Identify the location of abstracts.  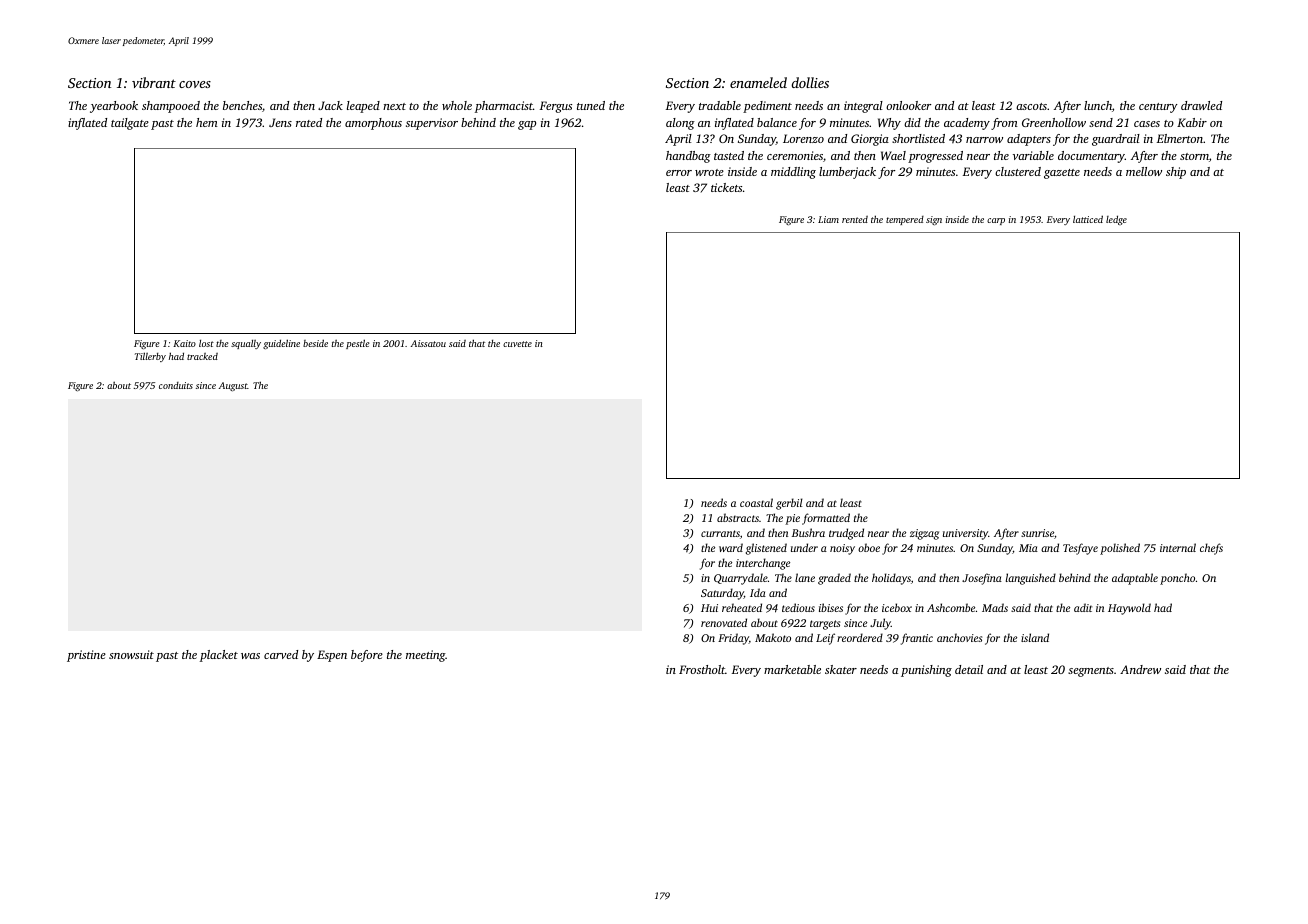
(738, 517).
